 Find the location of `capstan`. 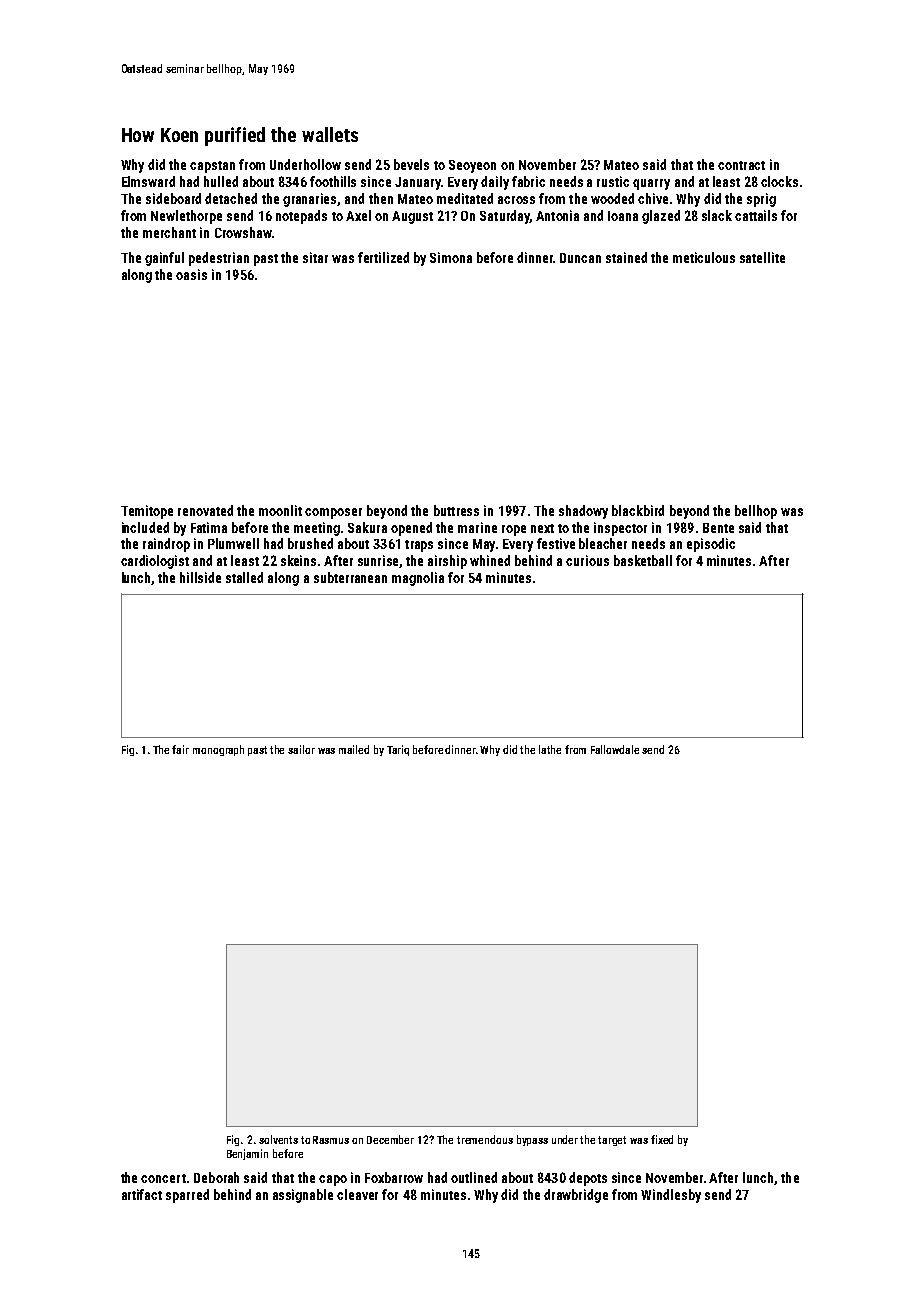

capstan is located at coordinates (212, 167).
